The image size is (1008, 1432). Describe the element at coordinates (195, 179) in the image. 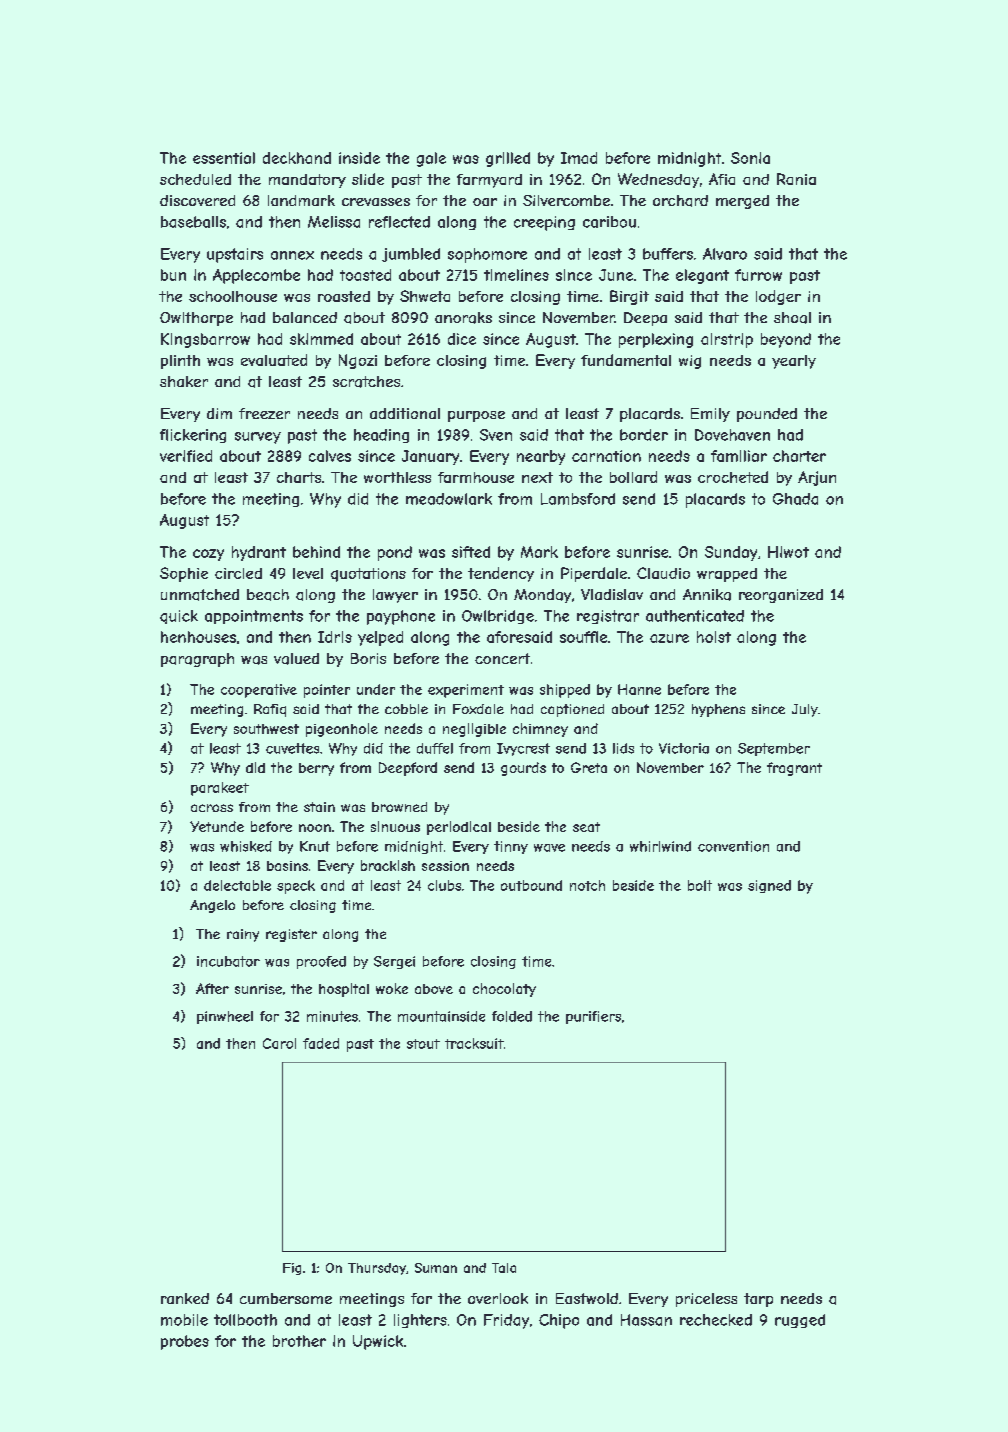

I see `scheduled` at that location.
